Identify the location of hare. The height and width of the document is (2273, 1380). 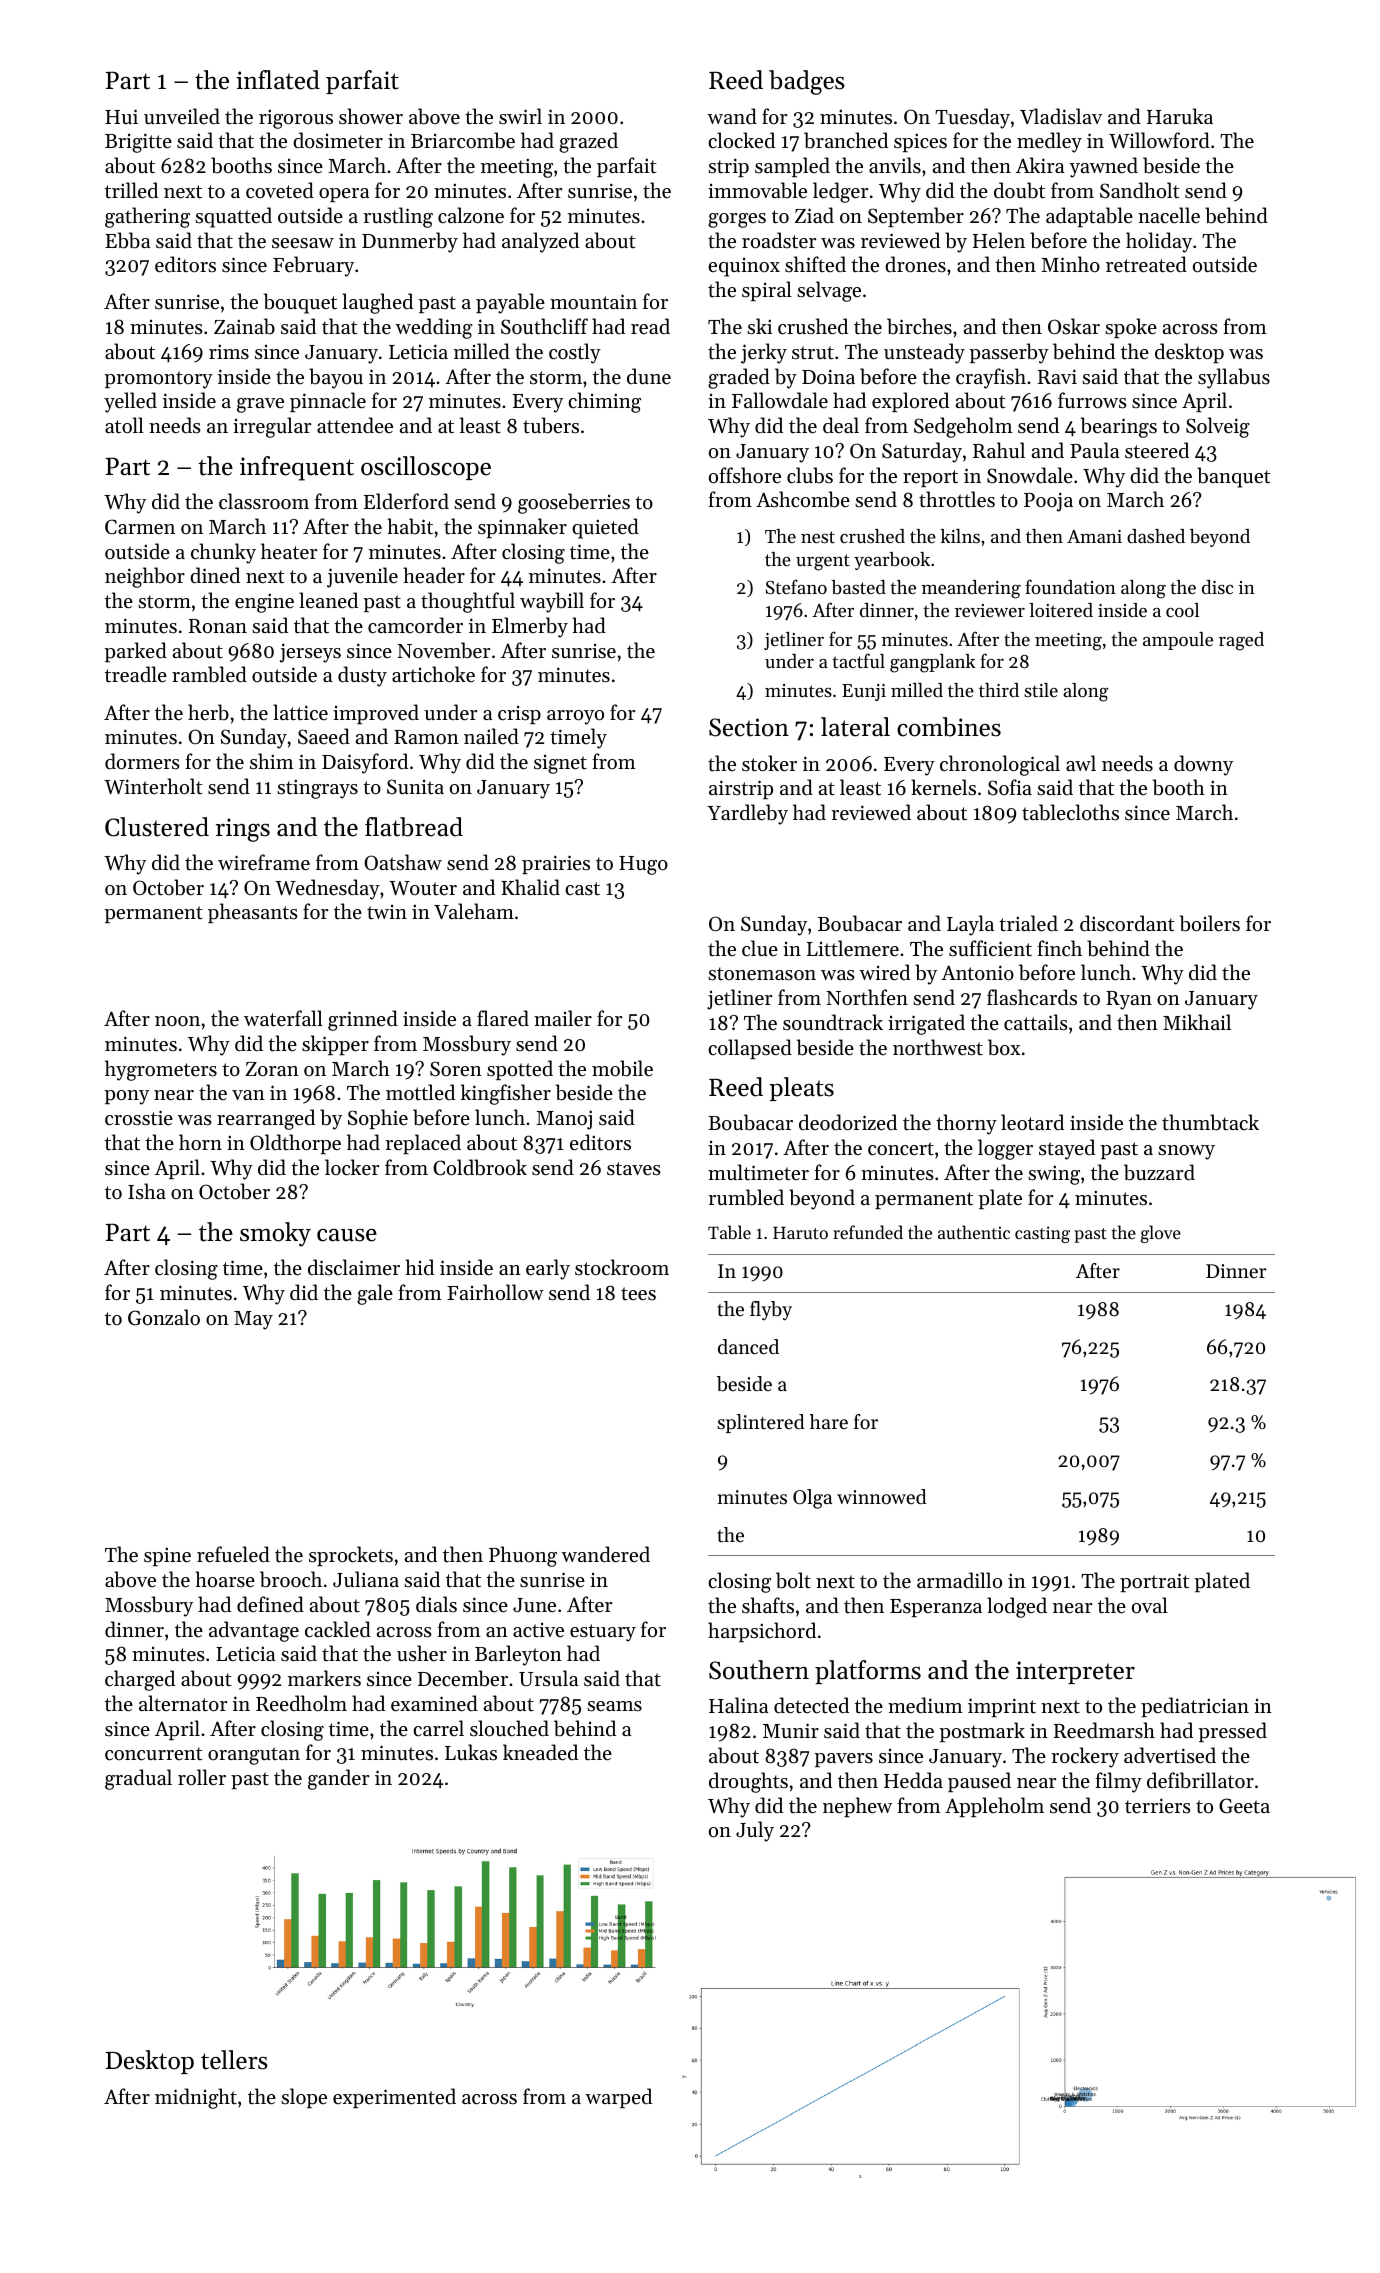
(829, 1421).
